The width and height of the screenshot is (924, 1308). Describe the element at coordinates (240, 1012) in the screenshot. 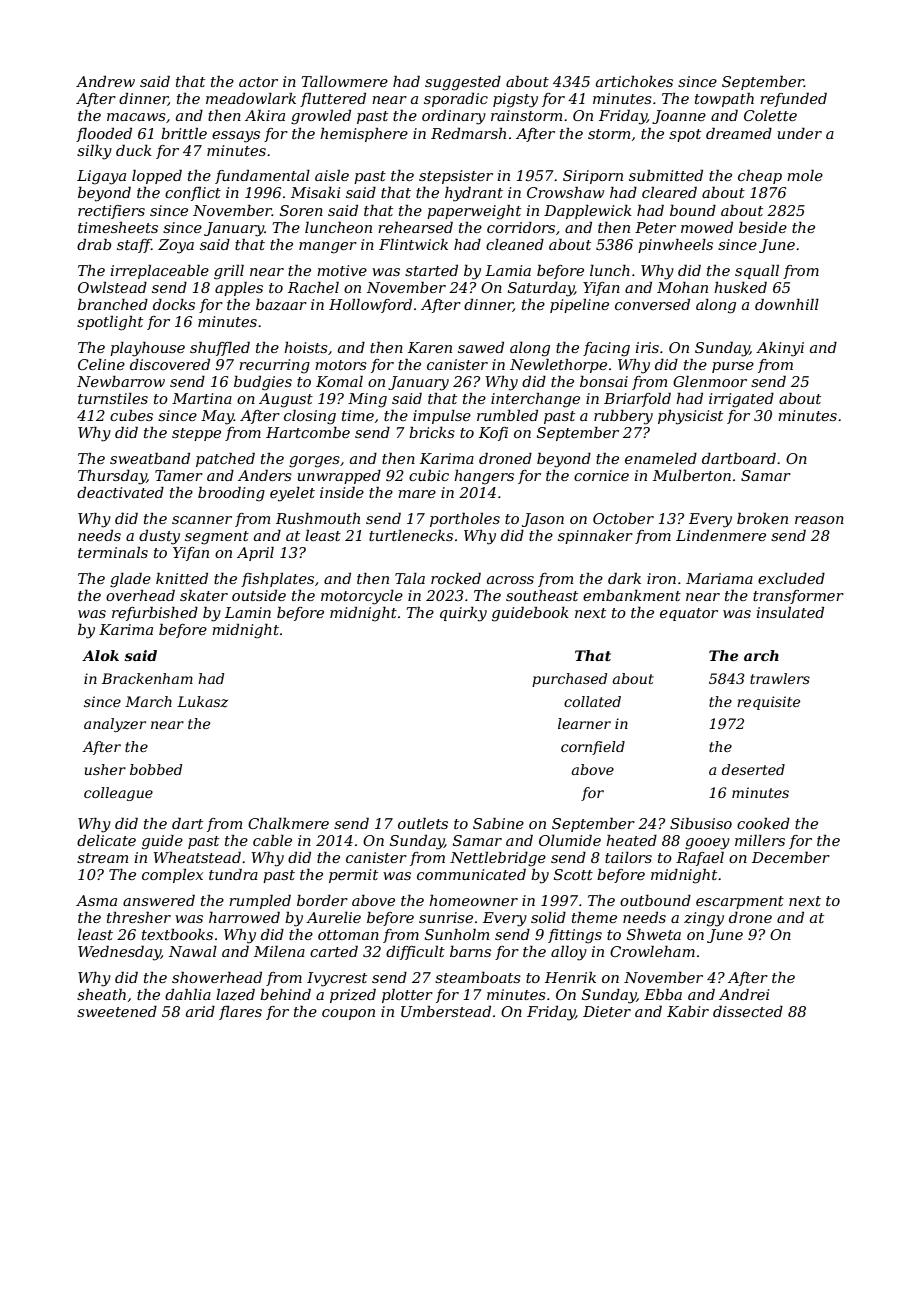

I see `flares` at that location.
